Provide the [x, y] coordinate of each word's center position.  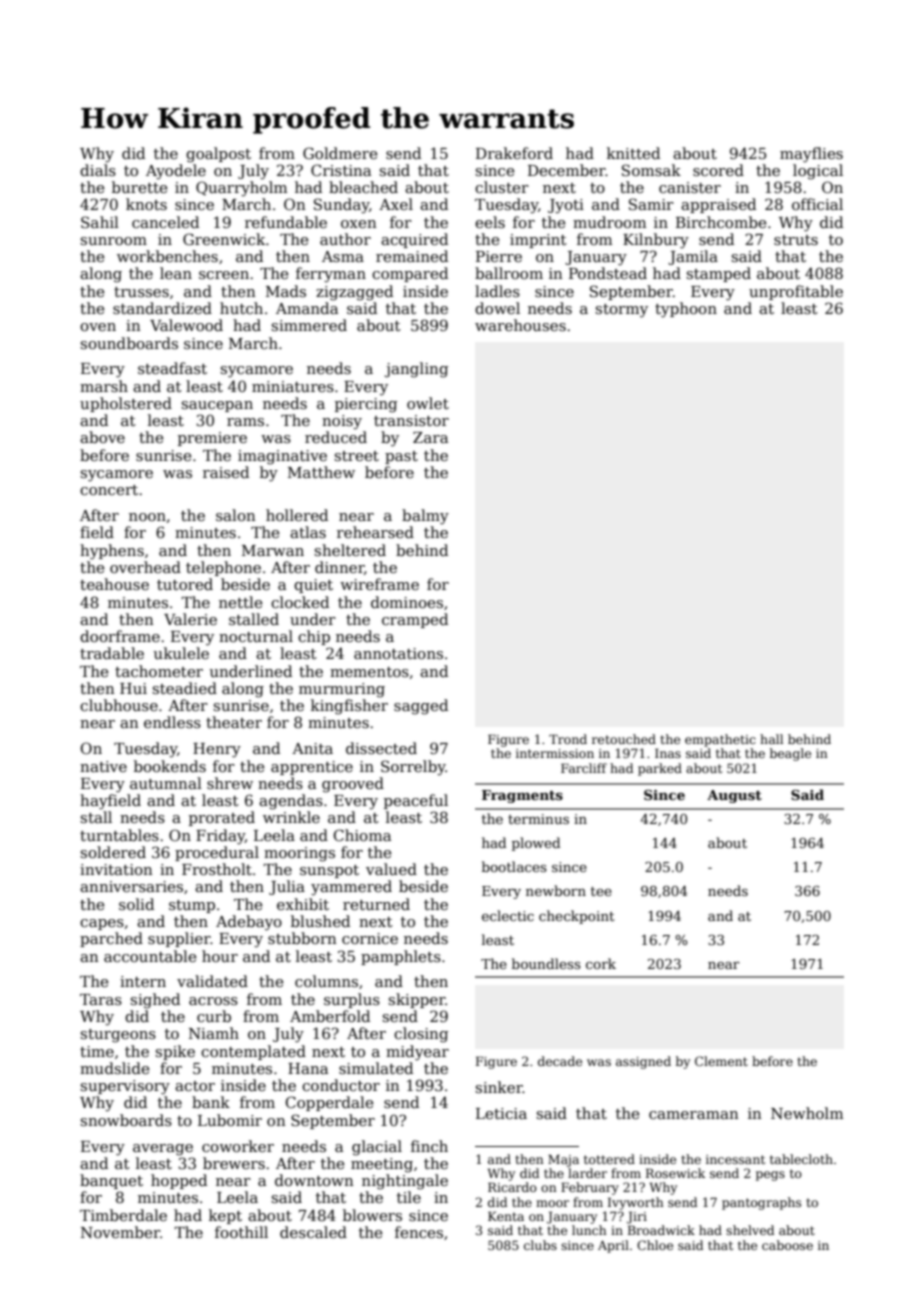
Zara [430, 437]
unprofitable [796, 292]
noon [147, 517]
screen [224, 275]
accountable [150, 956]
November [120, 1232]
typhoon [686, 310]
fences [419, 1232]
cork [601, 963]
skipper [416, 1000]
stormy [621, 311]
